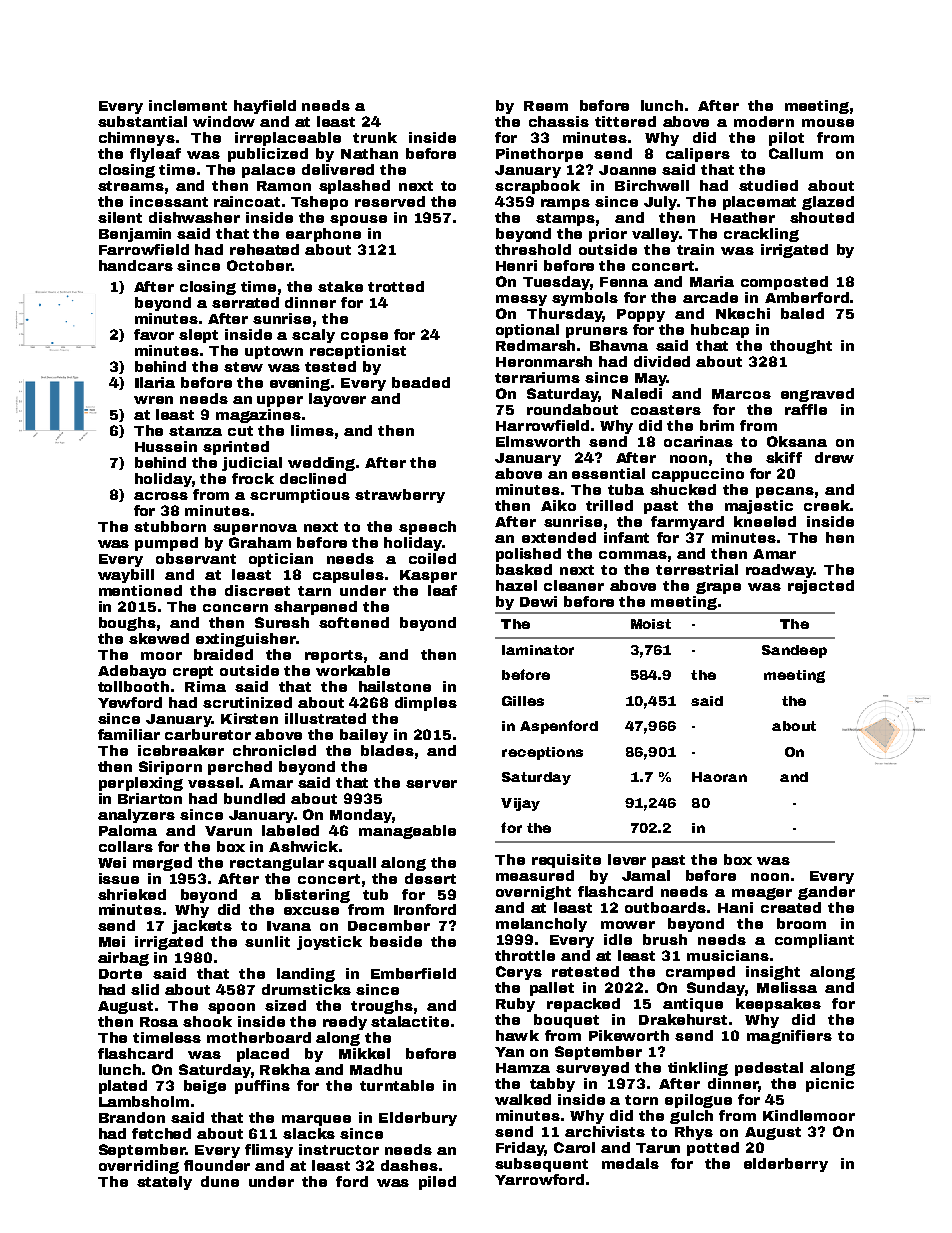 The image size is (952, 1233). What do you see at coordinates (112, 862) in the screenshot?
I see `Wei` at bounding box center [112, 862].
